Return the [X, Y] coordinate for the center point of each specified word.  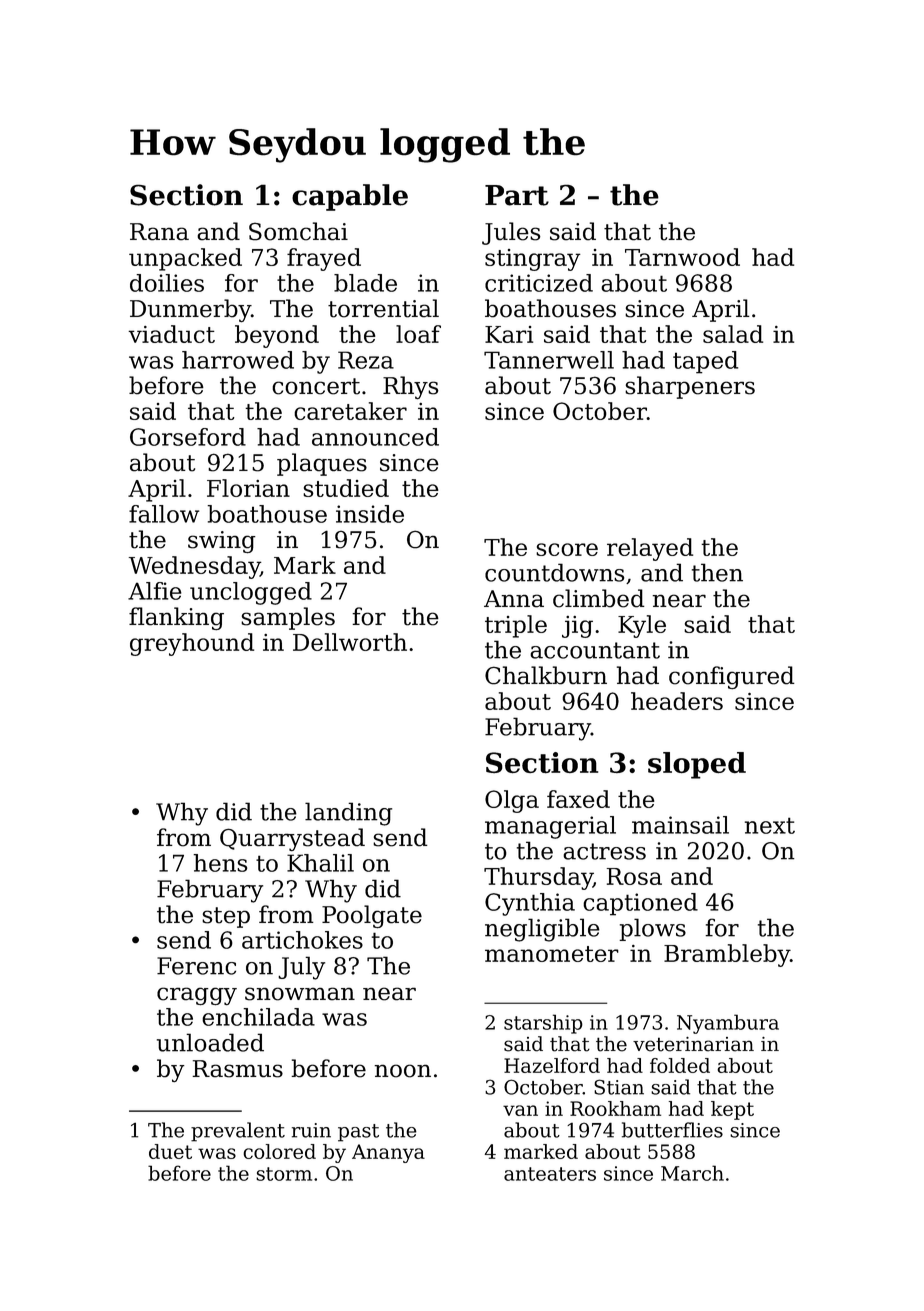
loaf [418, 334]
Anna [514, 599]
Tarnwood [682, 257]
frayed [324, 259]
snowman [300, 994]
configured [732, 677]
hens [220, 863]
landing [348, 814]
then [717, 572]
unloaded [210, 1042]
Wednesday [194, 567]
